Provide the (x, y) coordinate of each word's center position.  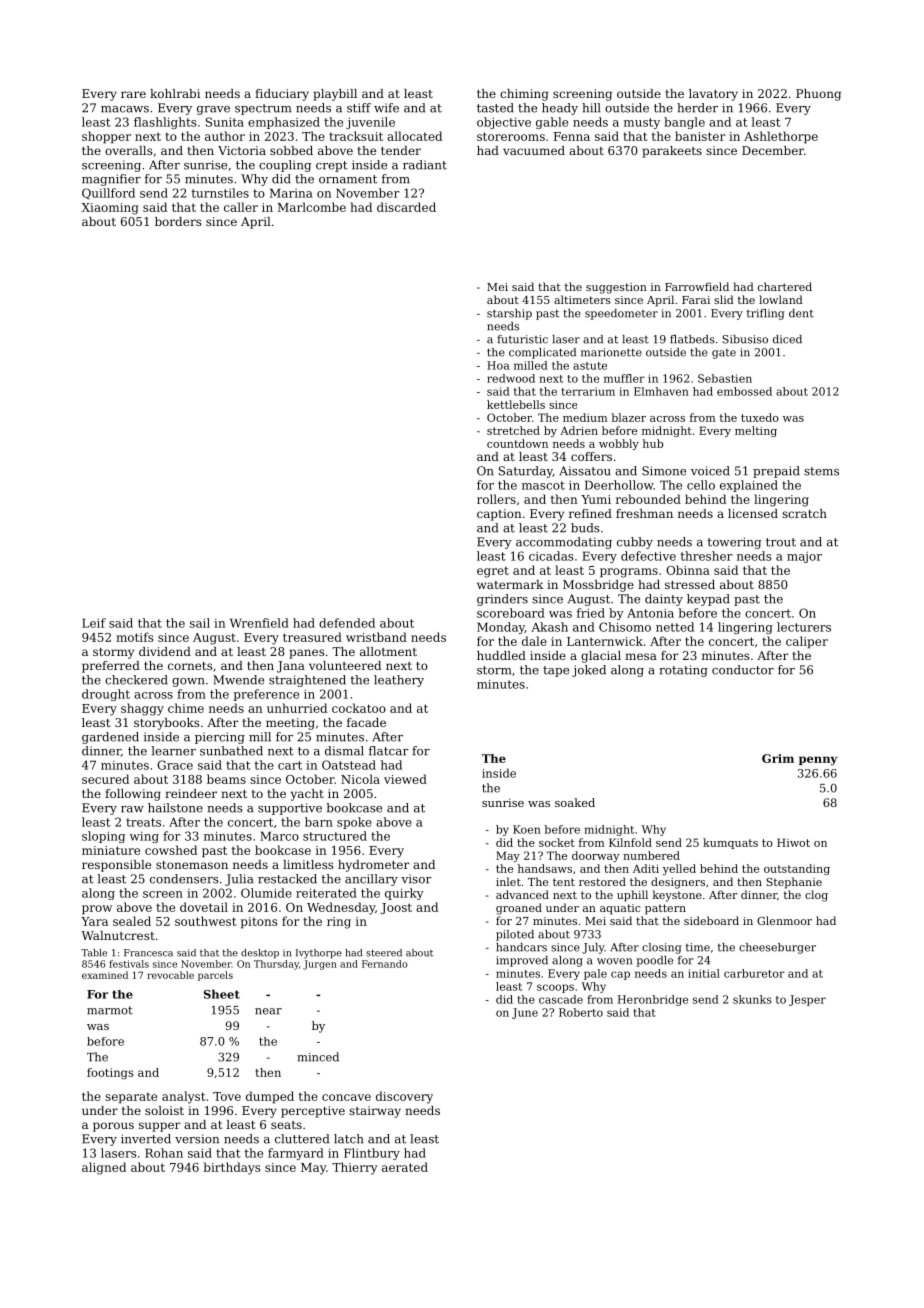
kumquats (730, 843)
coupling (285, 166)
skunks (752, 999)
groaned (519, 909)
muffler (624, 378)
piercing (220, 738)
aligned (104, 1168)
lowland (781, 299)
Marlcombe (312, 207)
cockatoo (359, 708)
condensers (184, 879)
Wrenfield (259, 623)
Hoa (498, 365)
